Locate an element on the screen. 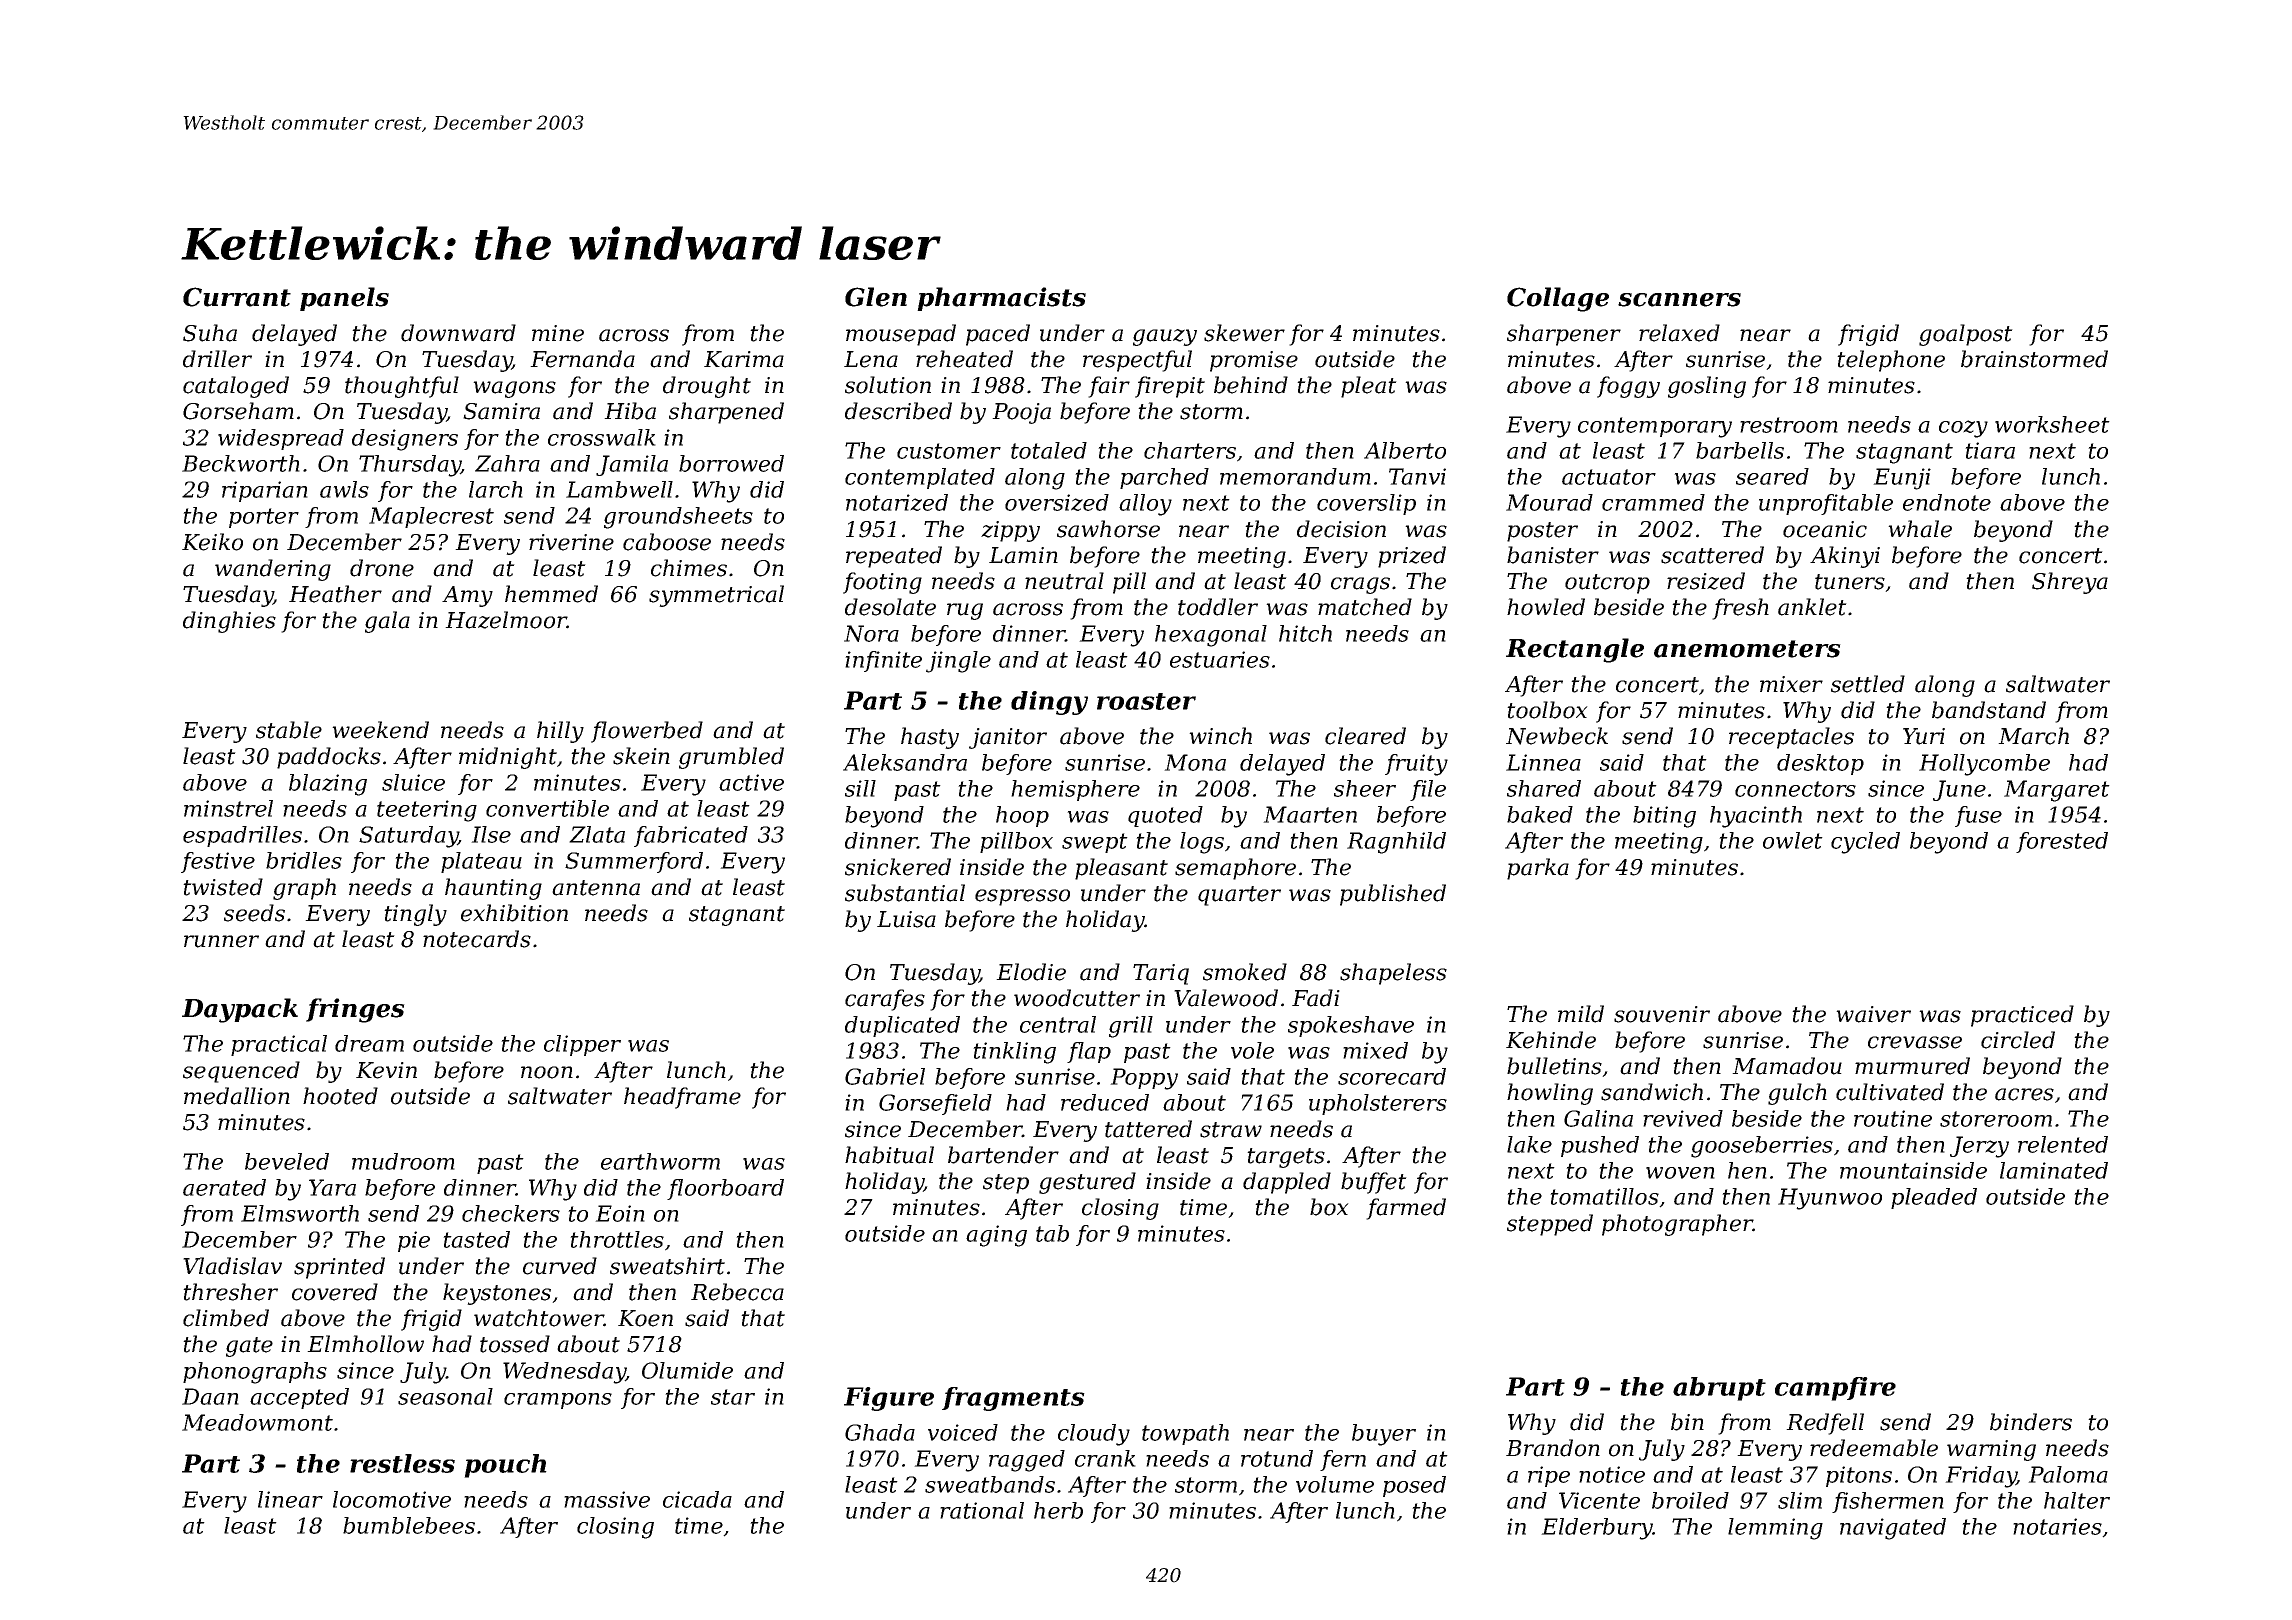  abrupt is located at coordinates (1719, 1389).
